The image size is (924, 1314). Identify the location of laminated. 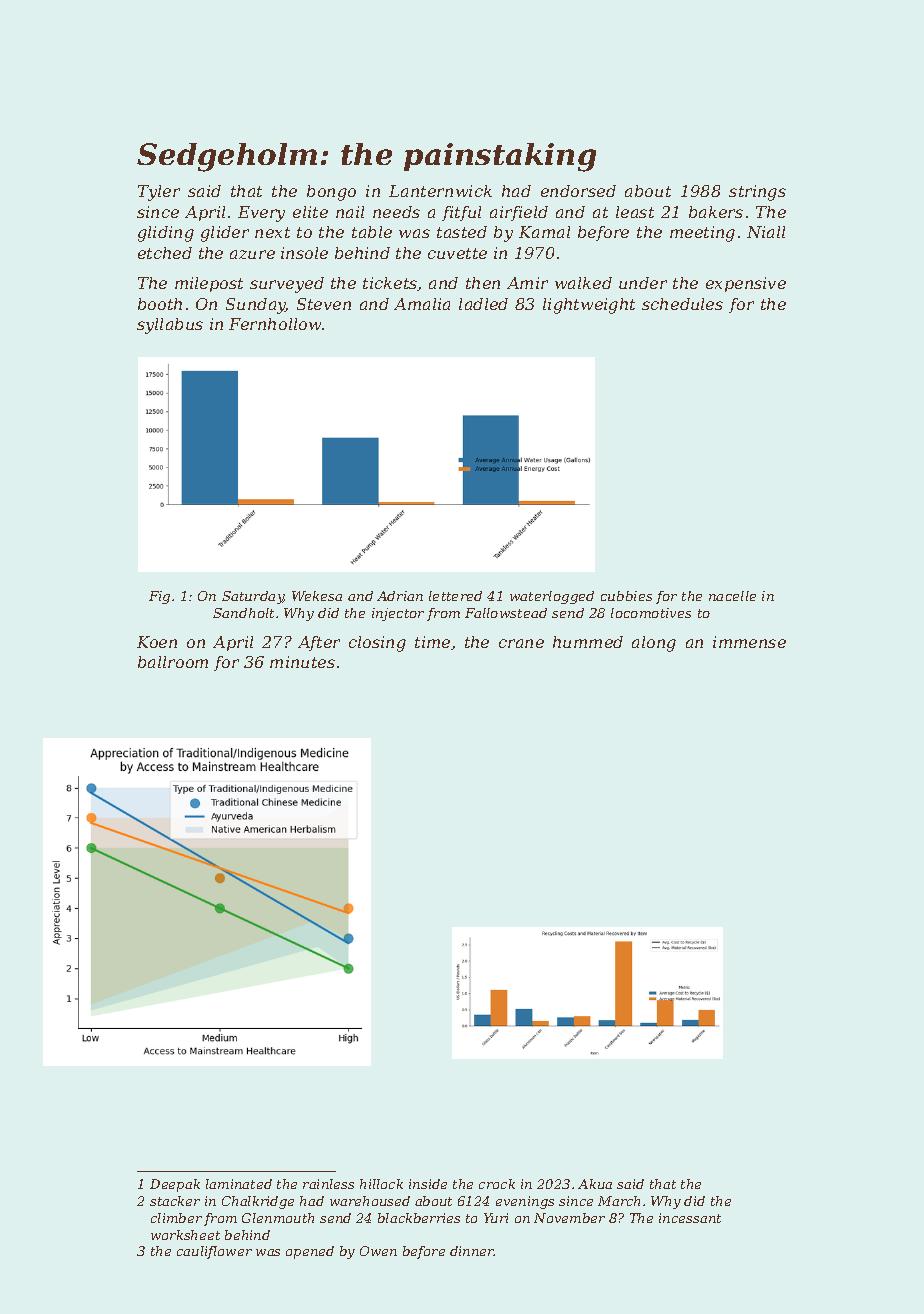
(239, 1184).
